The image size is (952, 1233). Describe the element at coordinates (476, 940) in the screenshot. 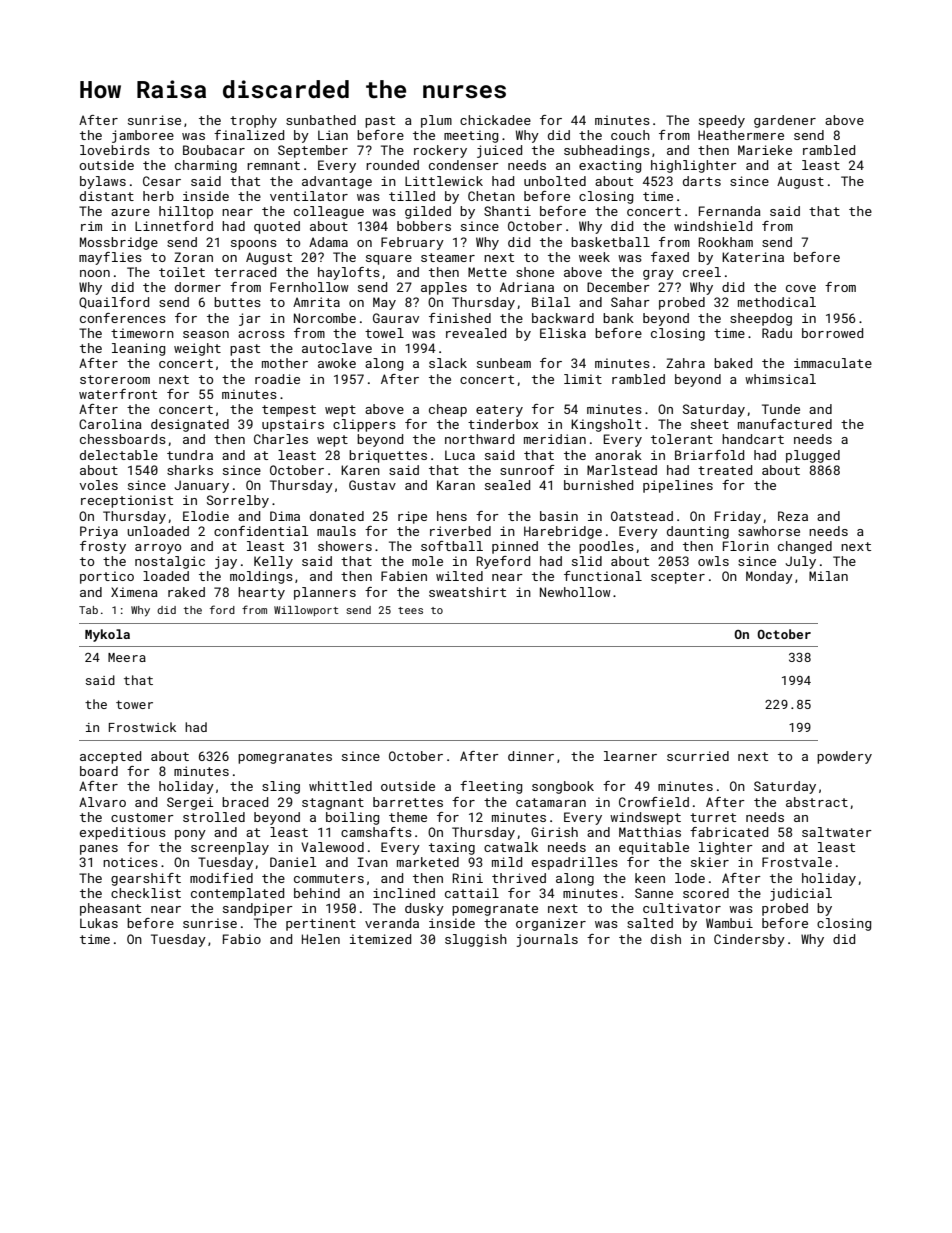

I see `sluggish` at that location.
